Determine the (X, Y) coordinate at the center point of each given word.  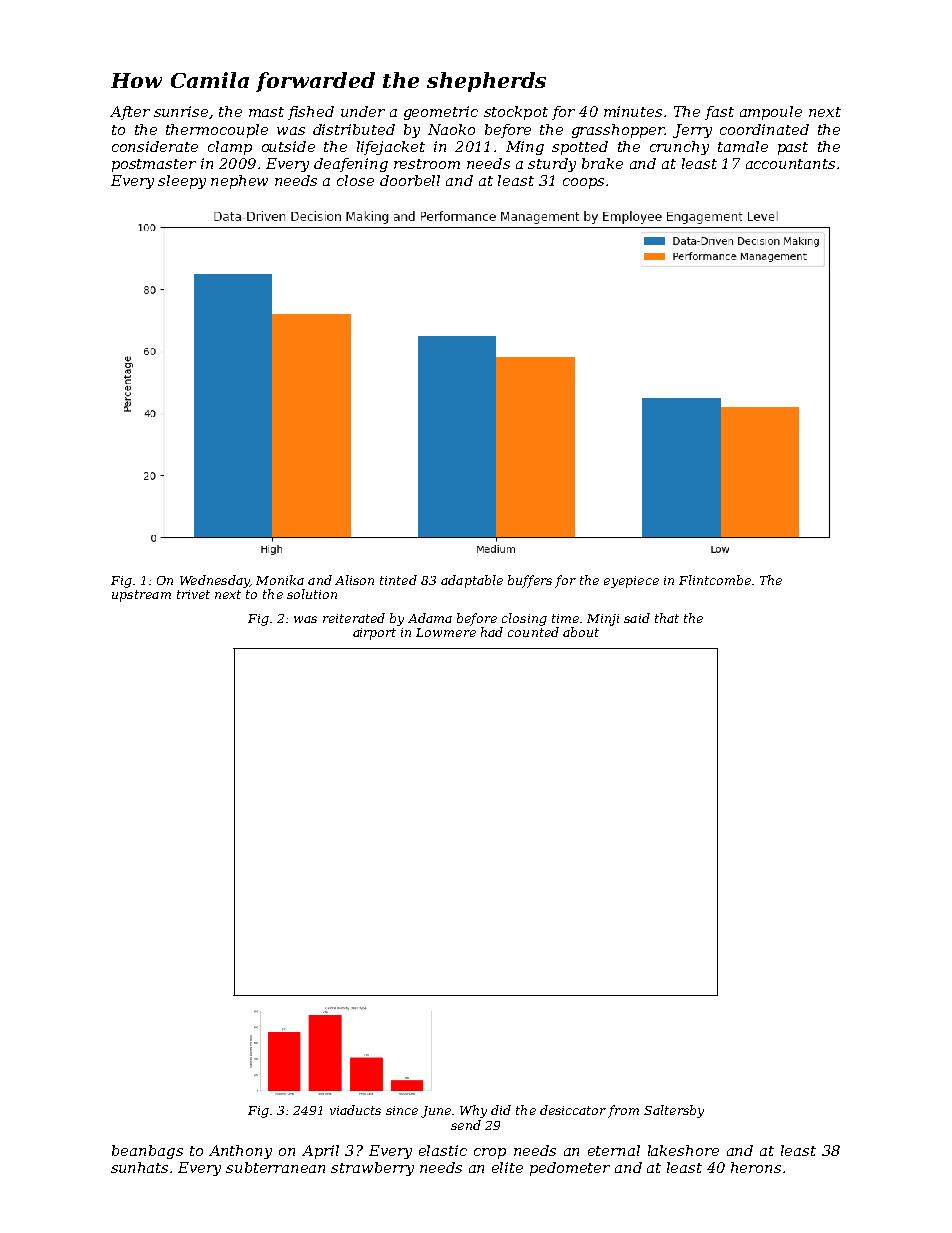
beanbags (147, 1152)
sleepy (182, 182)
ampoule (771, 113)
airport (374, 634)
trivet (193, 594)
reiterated (354, 618)
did (501, 1110)
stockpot (516, 113)
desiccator (573, 1110)
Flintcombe (715, 580)
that (667, 618)
